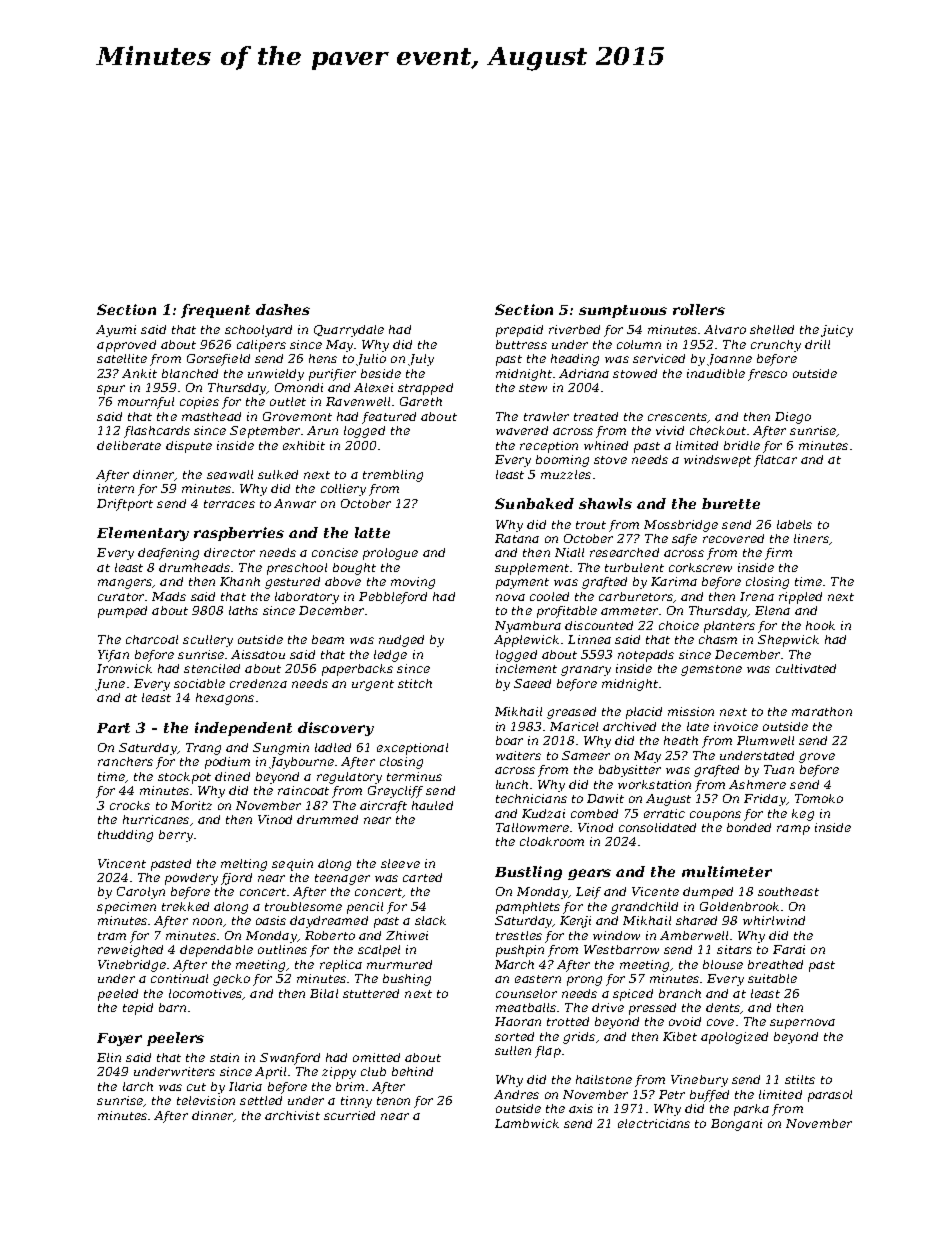 The width and height of the image is (952, 1233). I want to click on slack, so click(430, 920).
